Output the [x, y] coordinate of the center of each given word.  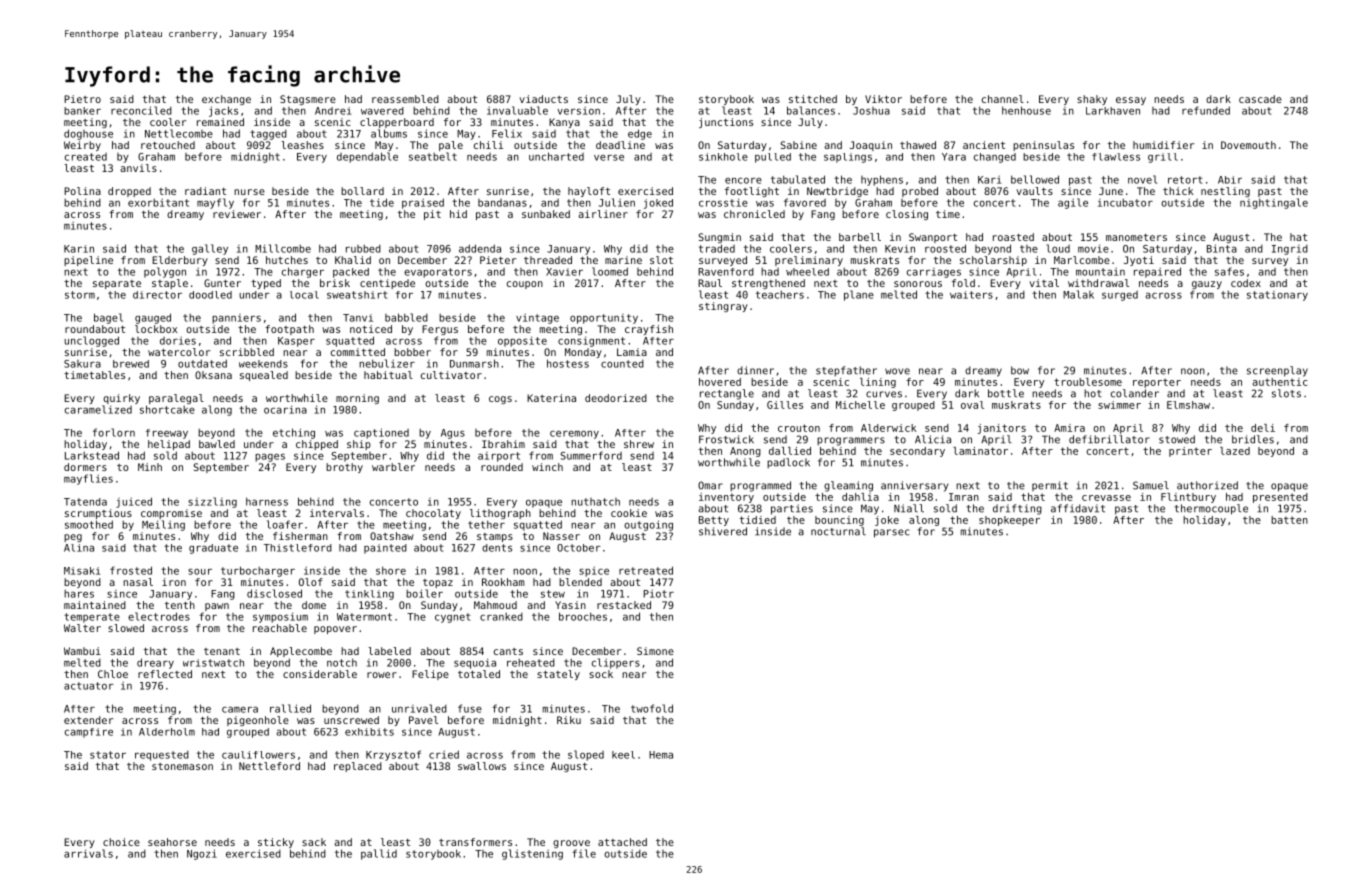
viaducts [543, 99]
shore [391, 570]
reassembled [405, 99]
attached [622, 842]
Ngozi [202, 854]
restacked [624, 605]
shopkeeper [1009, 521]
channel [1003, 99]
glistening [532, 854]
